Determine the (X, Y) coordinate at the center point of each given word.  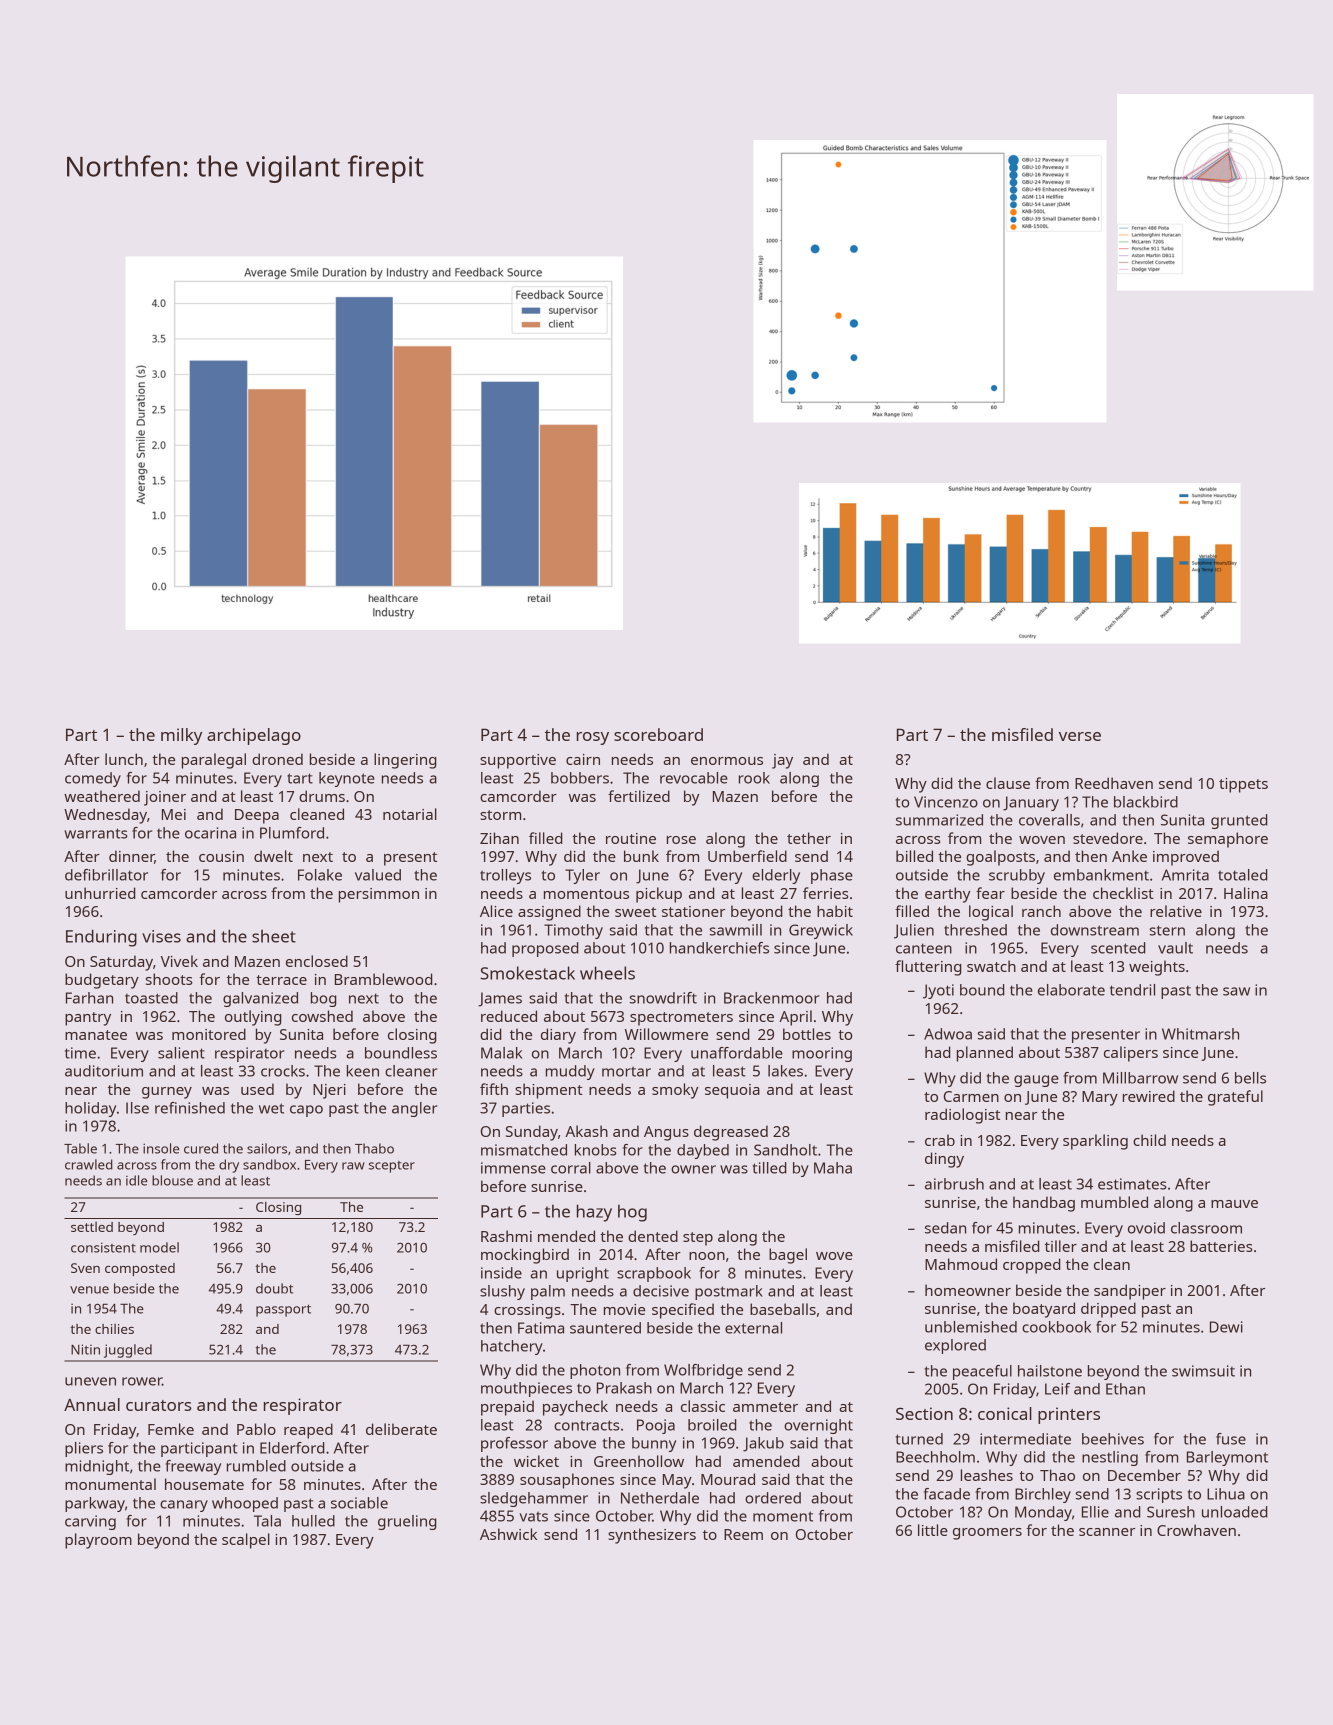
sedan (945, 1228)
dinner (132, 857)
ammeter (765, 1407)
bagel (788, 1256)
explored (955, 1346)
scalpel (246, 1541)
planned (985, 1054)
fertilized (639, 796)
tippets (1243, 785)
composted (140, 1269)
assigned (549, 913)
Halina (1246, 893)
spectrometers (681, 1019)
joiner (165, 798)
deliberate (401, 1429)
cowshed (322, 1016)
